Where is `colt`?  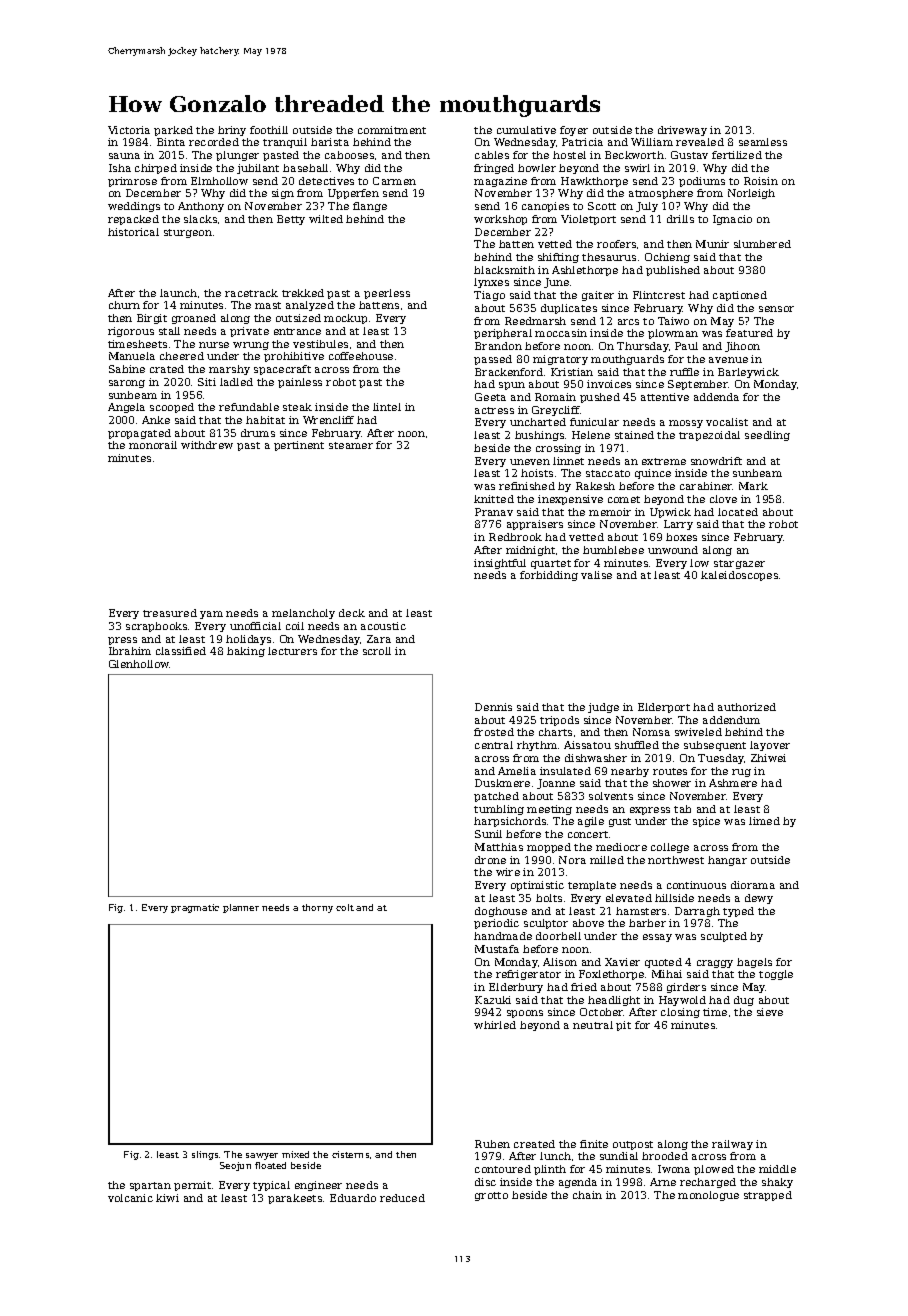 colt is located at coordinates (345, 907).
